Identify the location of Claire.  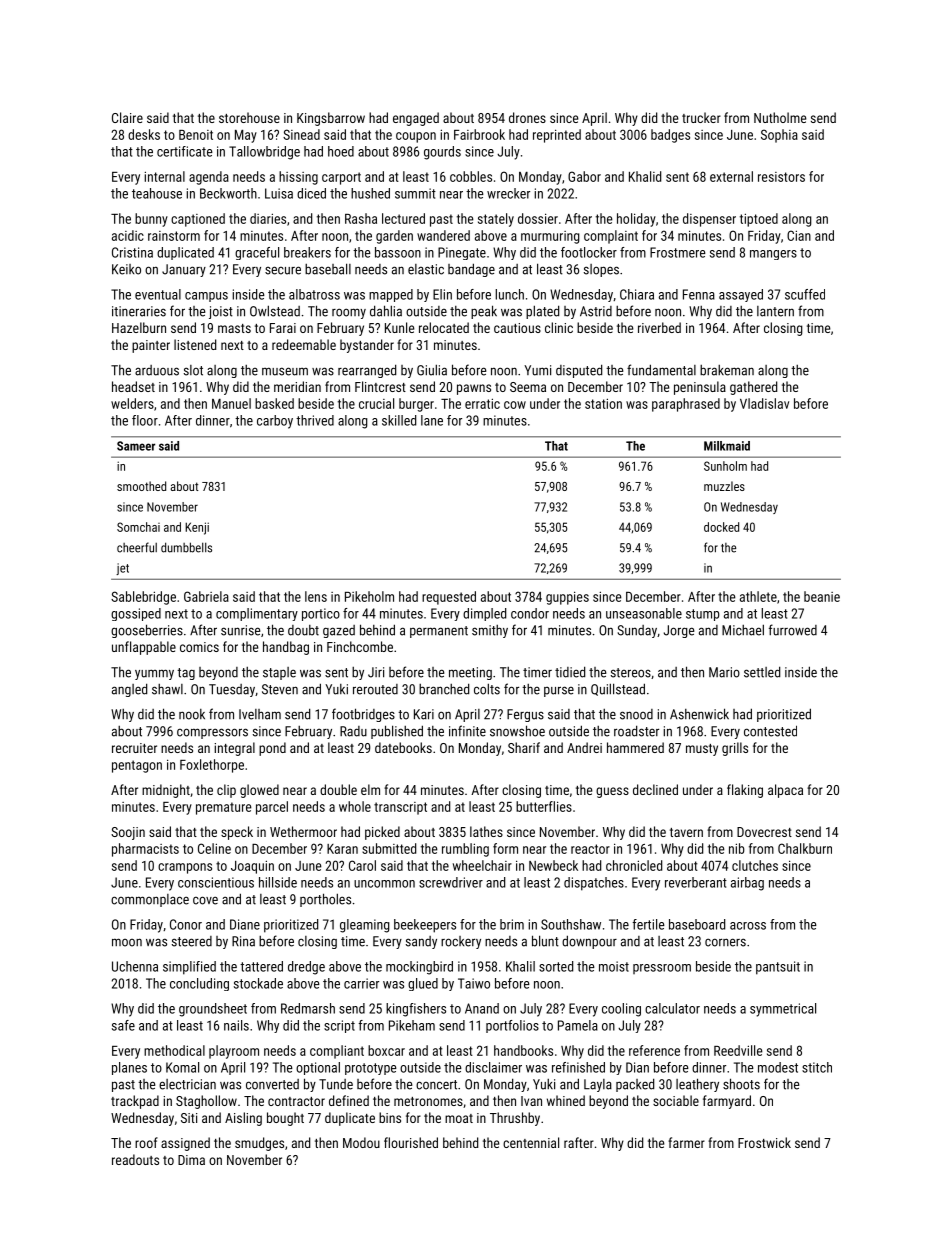
(127, 117).
